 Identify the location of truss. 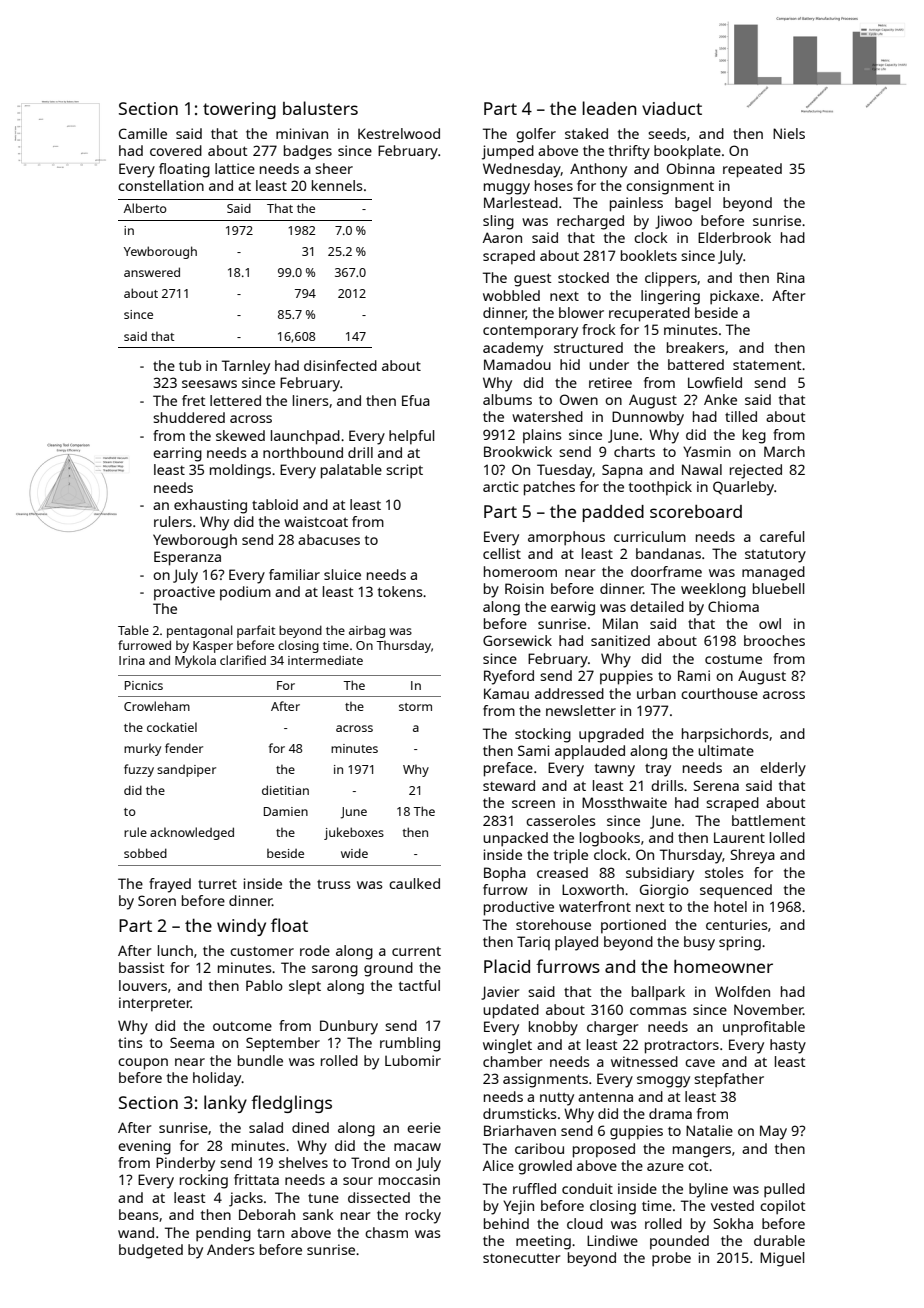
(334, 884).
